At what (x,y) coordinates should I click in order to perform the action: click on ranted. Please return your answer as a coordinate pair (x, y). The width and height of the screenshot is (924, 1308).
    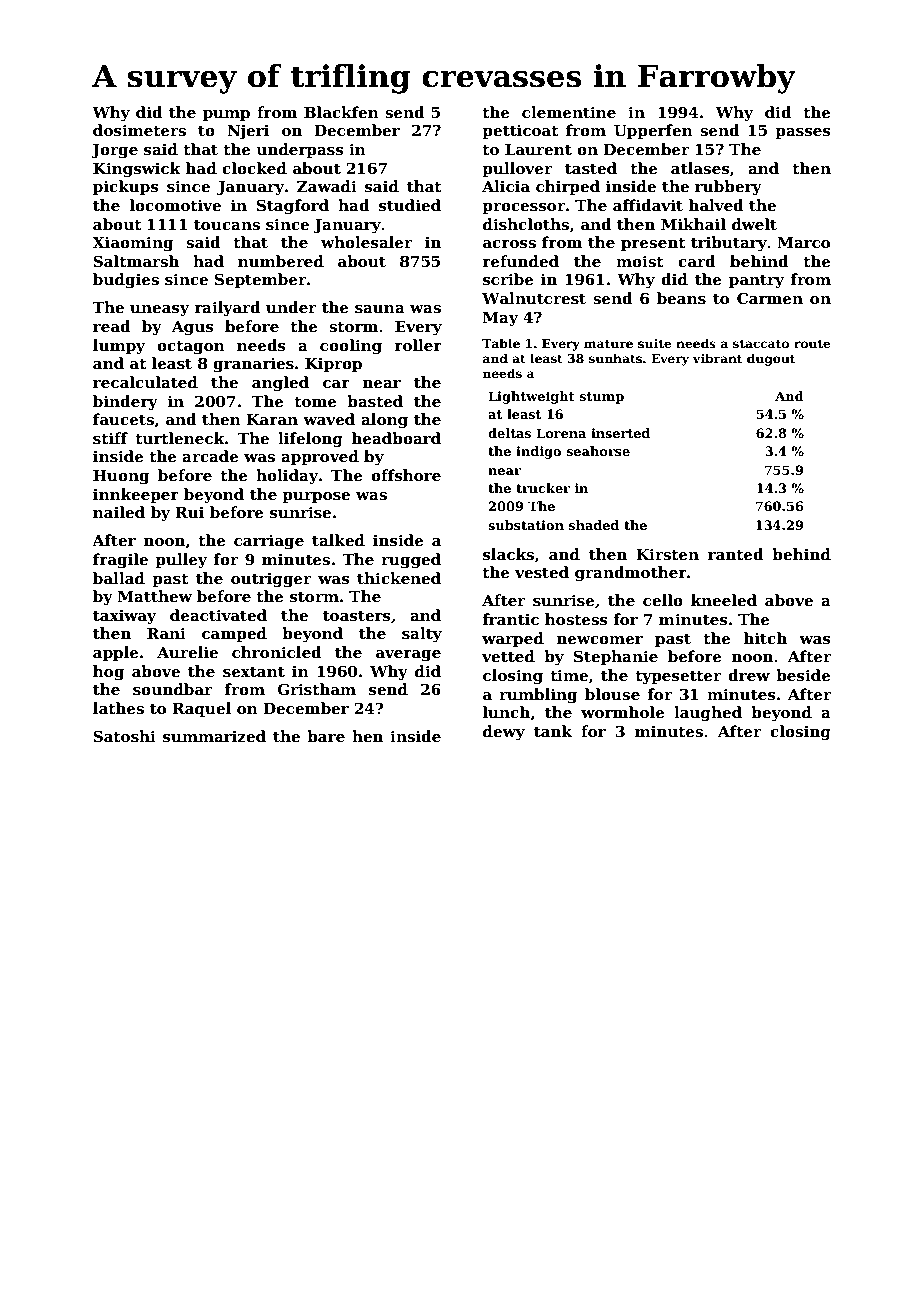
    Looking at the image, I should click on (736, 554).
